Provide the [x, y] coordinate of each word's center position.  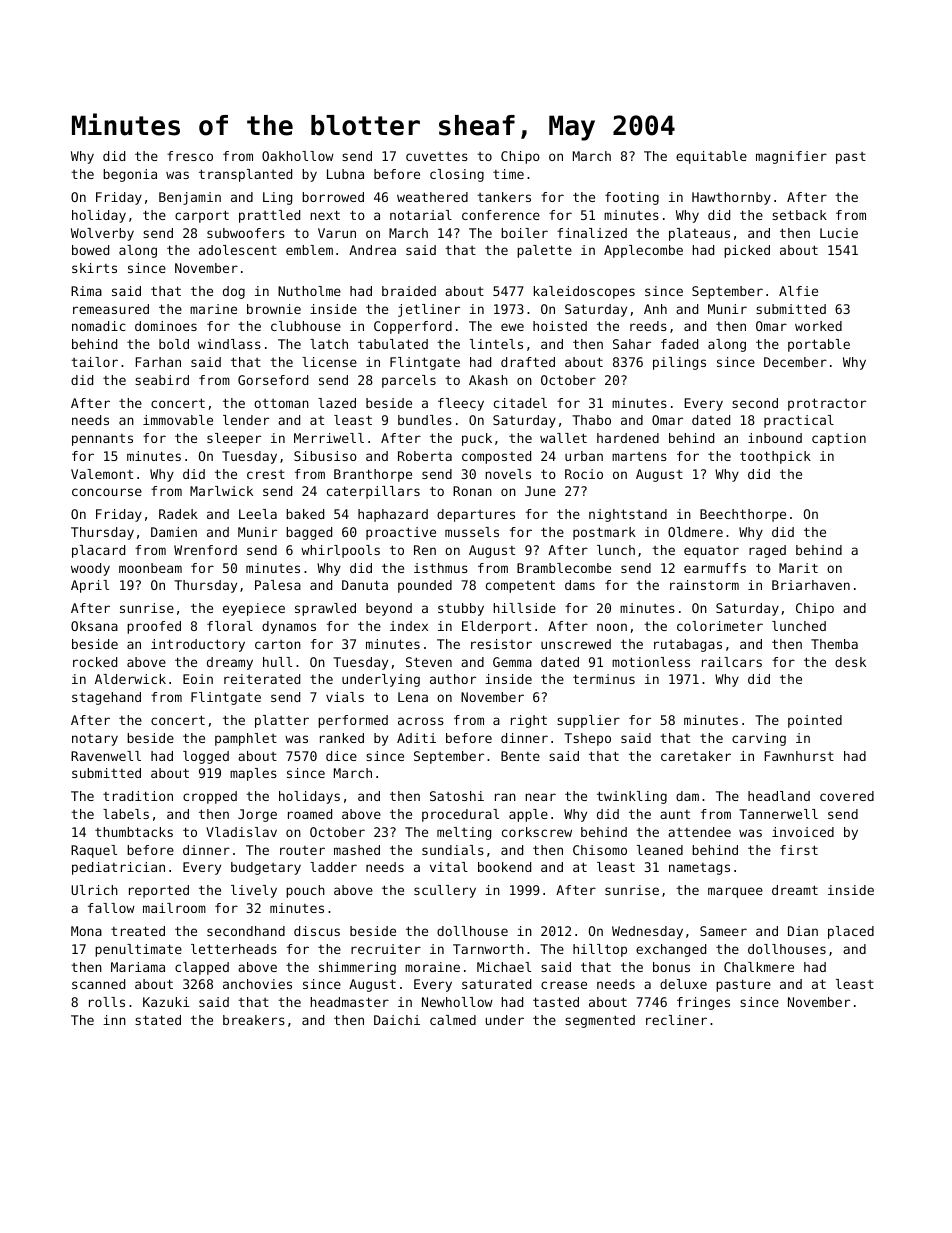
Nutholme [309, 291]
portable [819, 345]
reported [159, 891]
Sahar [632, 344]
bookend [504, 867]
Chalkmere [759, 967]
